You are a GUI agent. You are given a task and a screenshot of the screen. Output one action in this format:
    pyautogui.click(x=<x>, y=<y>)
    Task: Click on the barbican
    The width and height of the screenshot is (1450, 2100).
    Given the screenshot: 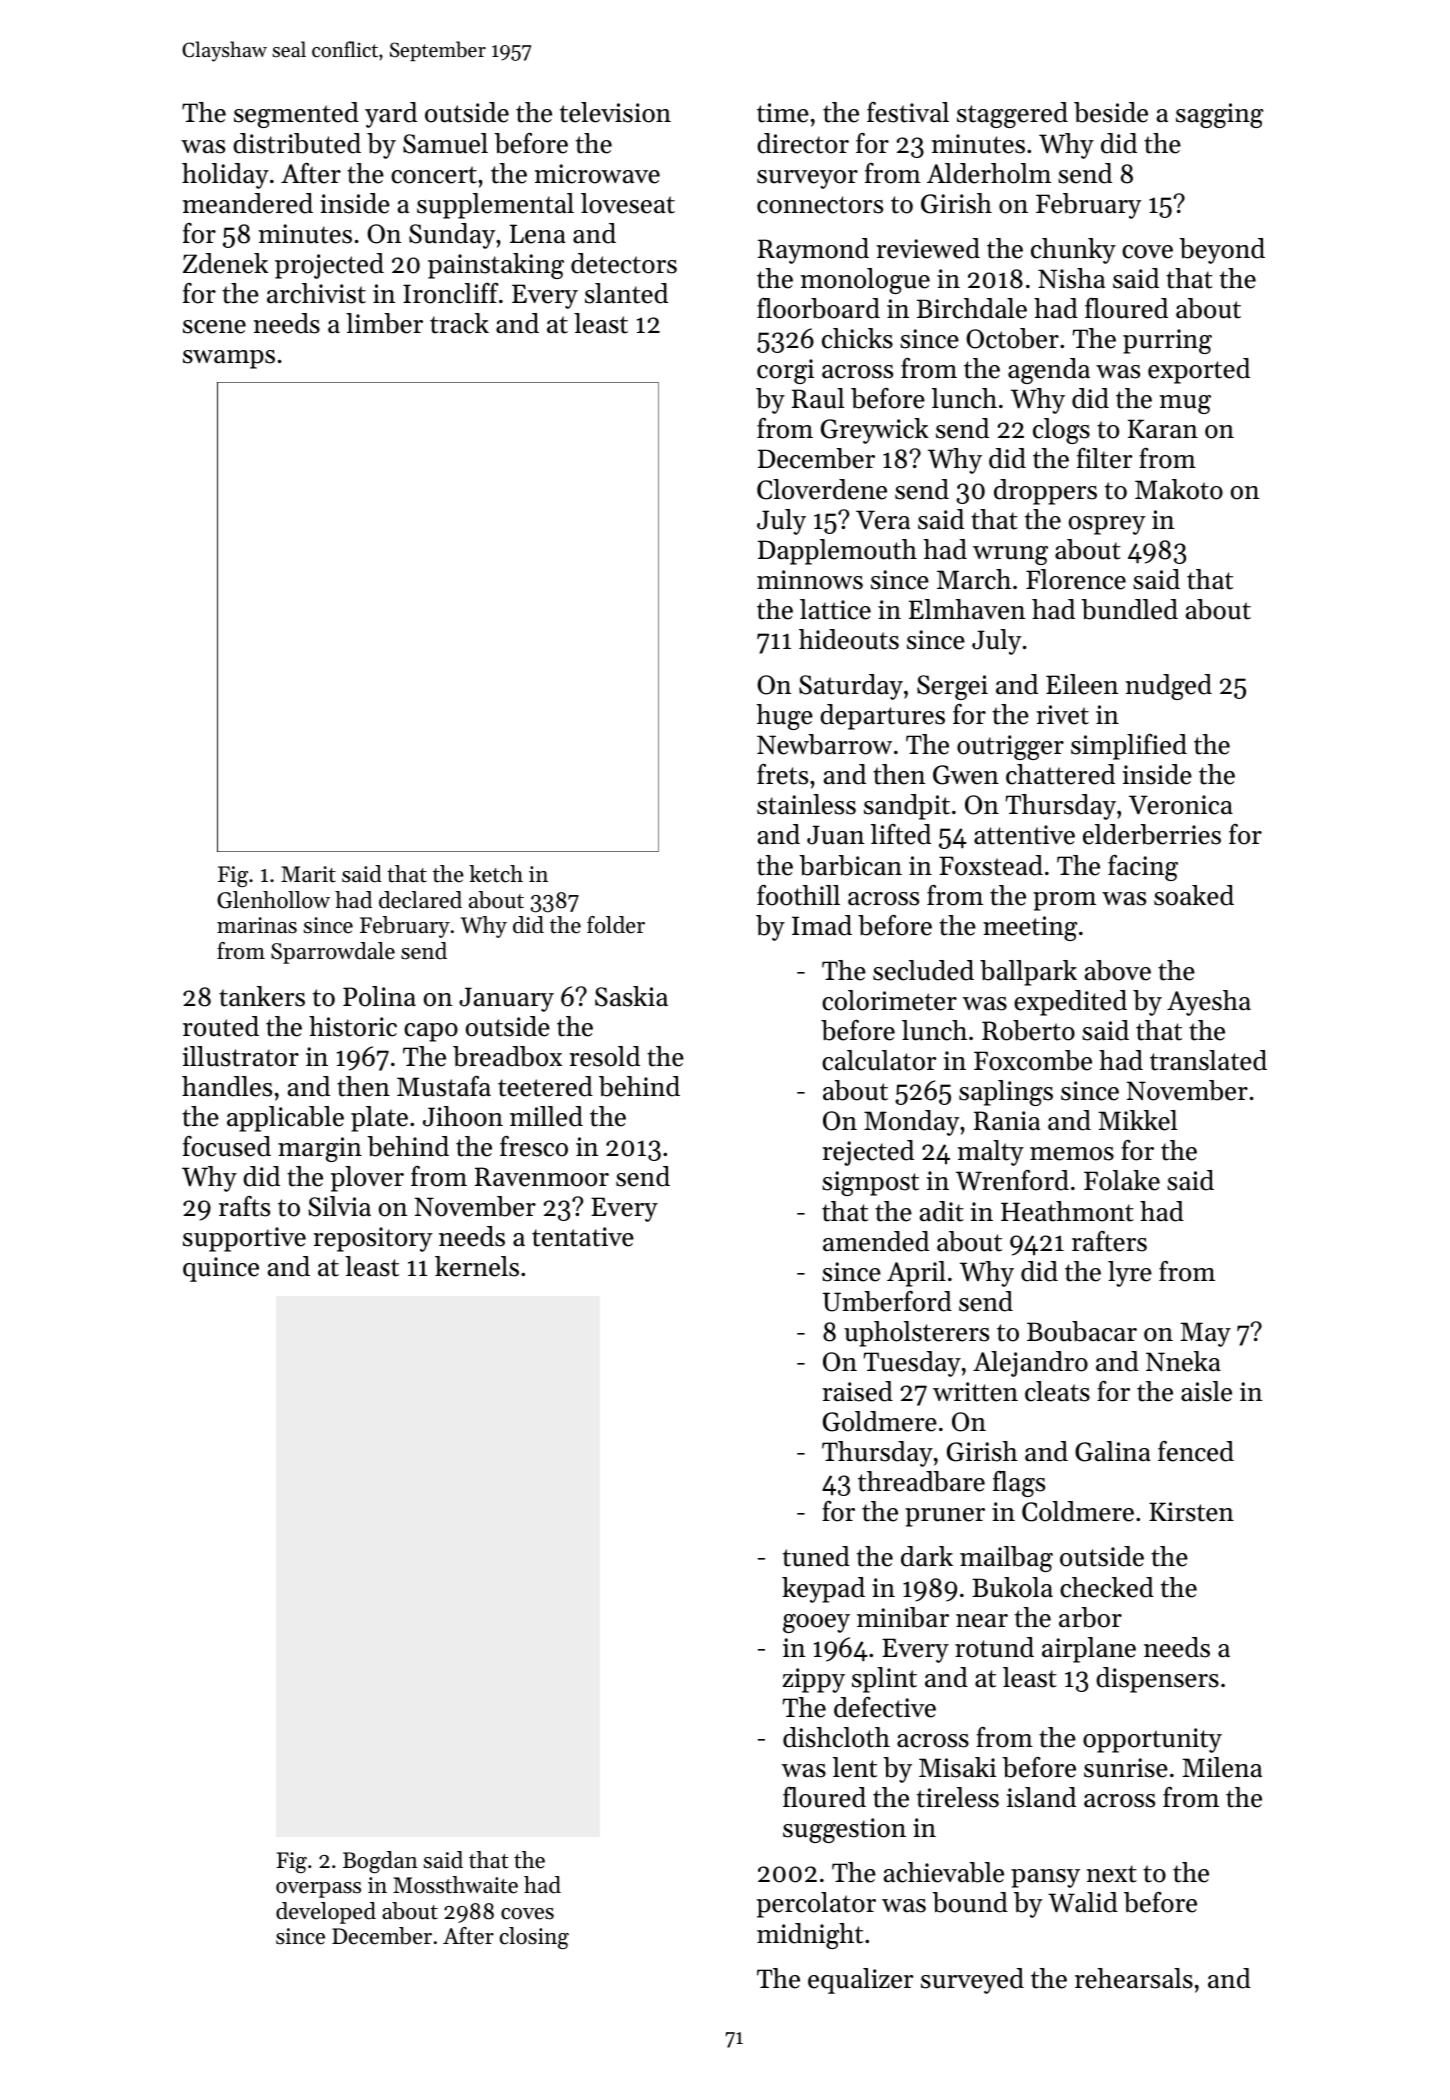 What is the action you would take?
    pyautogui.click(x=850, y=865)
